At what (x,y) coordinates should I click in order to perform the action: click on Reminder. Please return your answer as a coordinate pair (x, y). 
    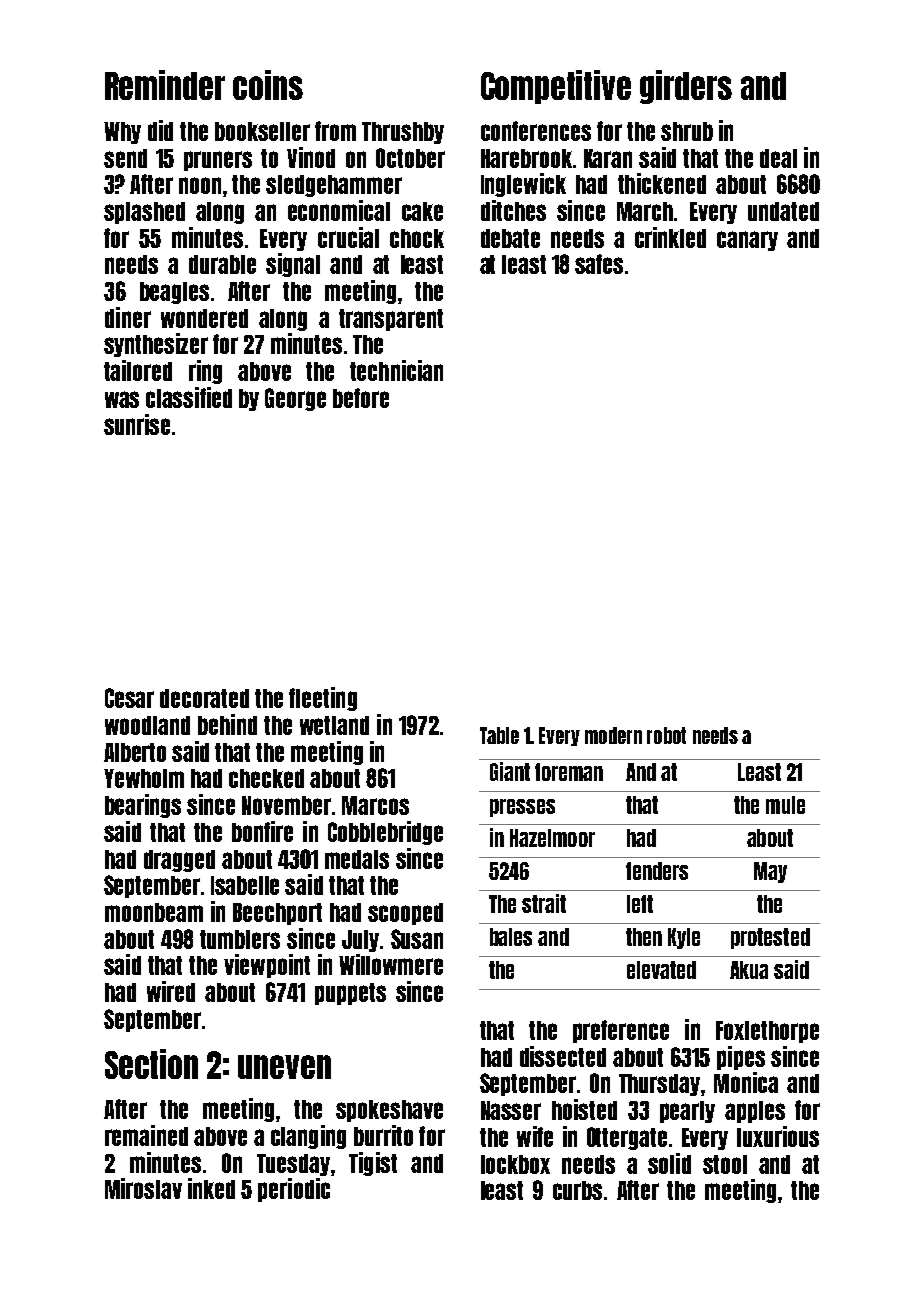
    Looking at the image, I should click on (165, 85).
